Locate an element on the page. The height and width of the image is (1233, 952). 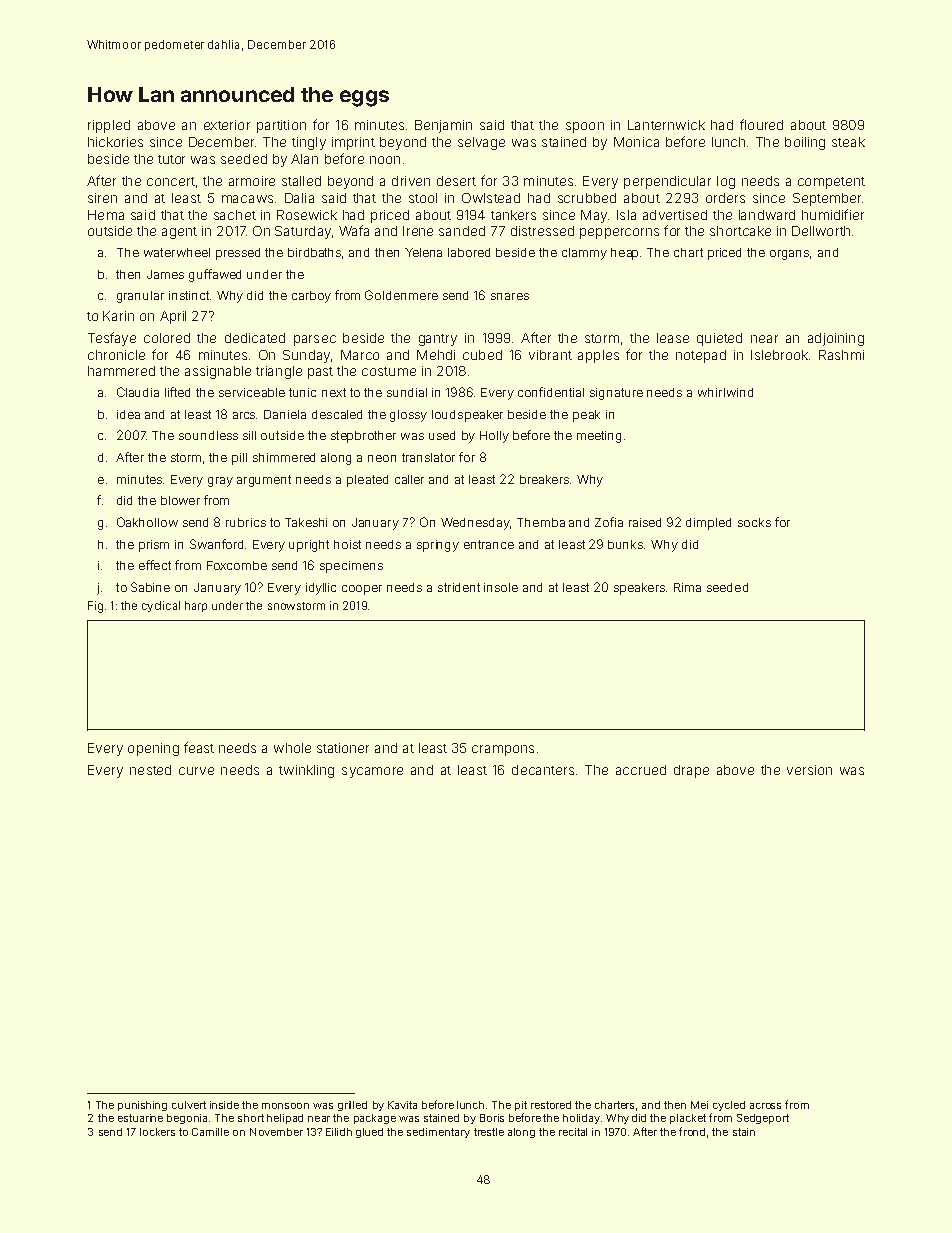
dedicated is located at coordinates (255, 338).
